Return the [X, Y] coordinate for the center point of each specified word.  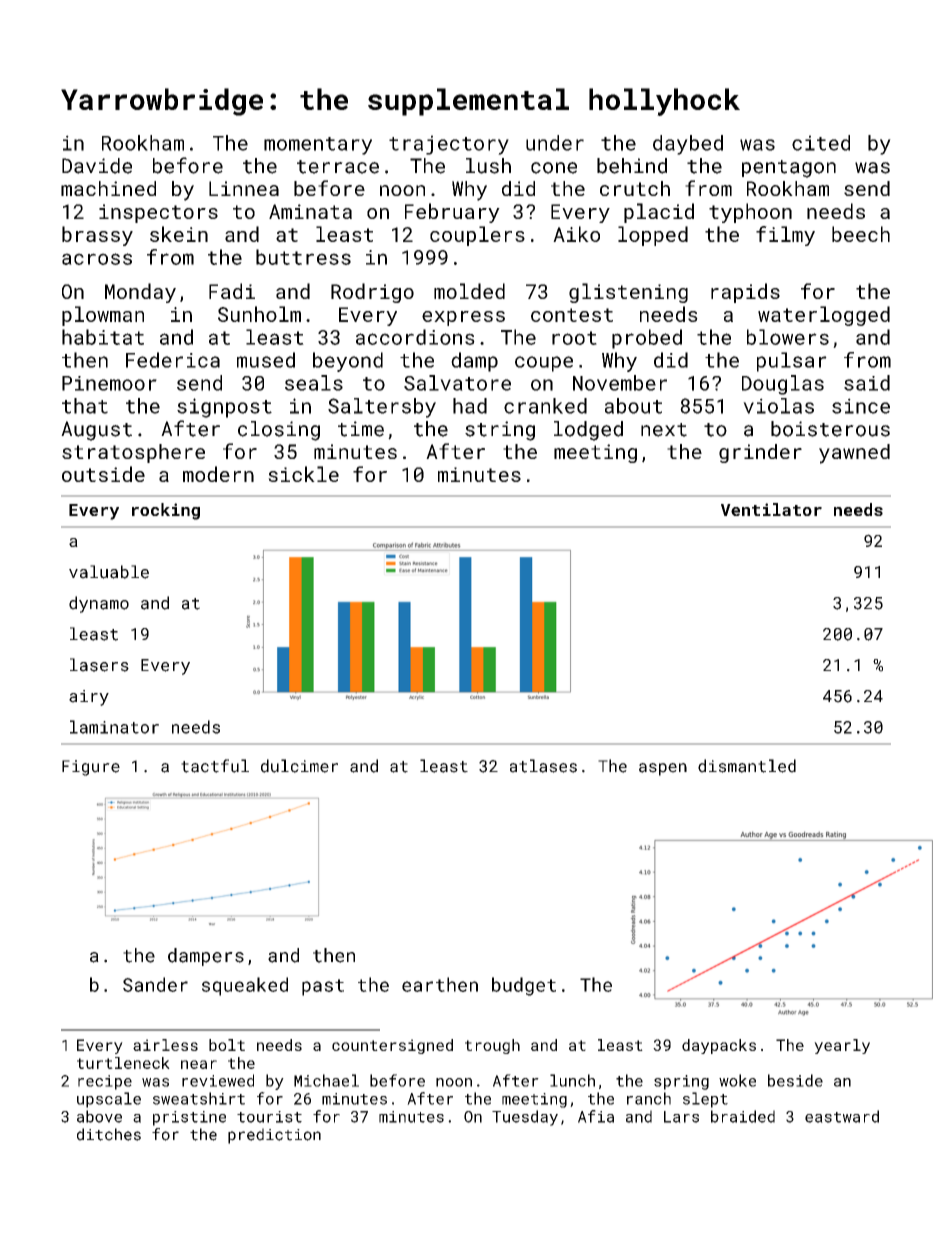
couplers [477, 236]
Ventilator [771, 509]
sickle [303, 474]
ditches [109, 1134]
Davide [97, 166]
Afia [596, 1116]
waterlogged [824, 316]
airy [89, 698]
